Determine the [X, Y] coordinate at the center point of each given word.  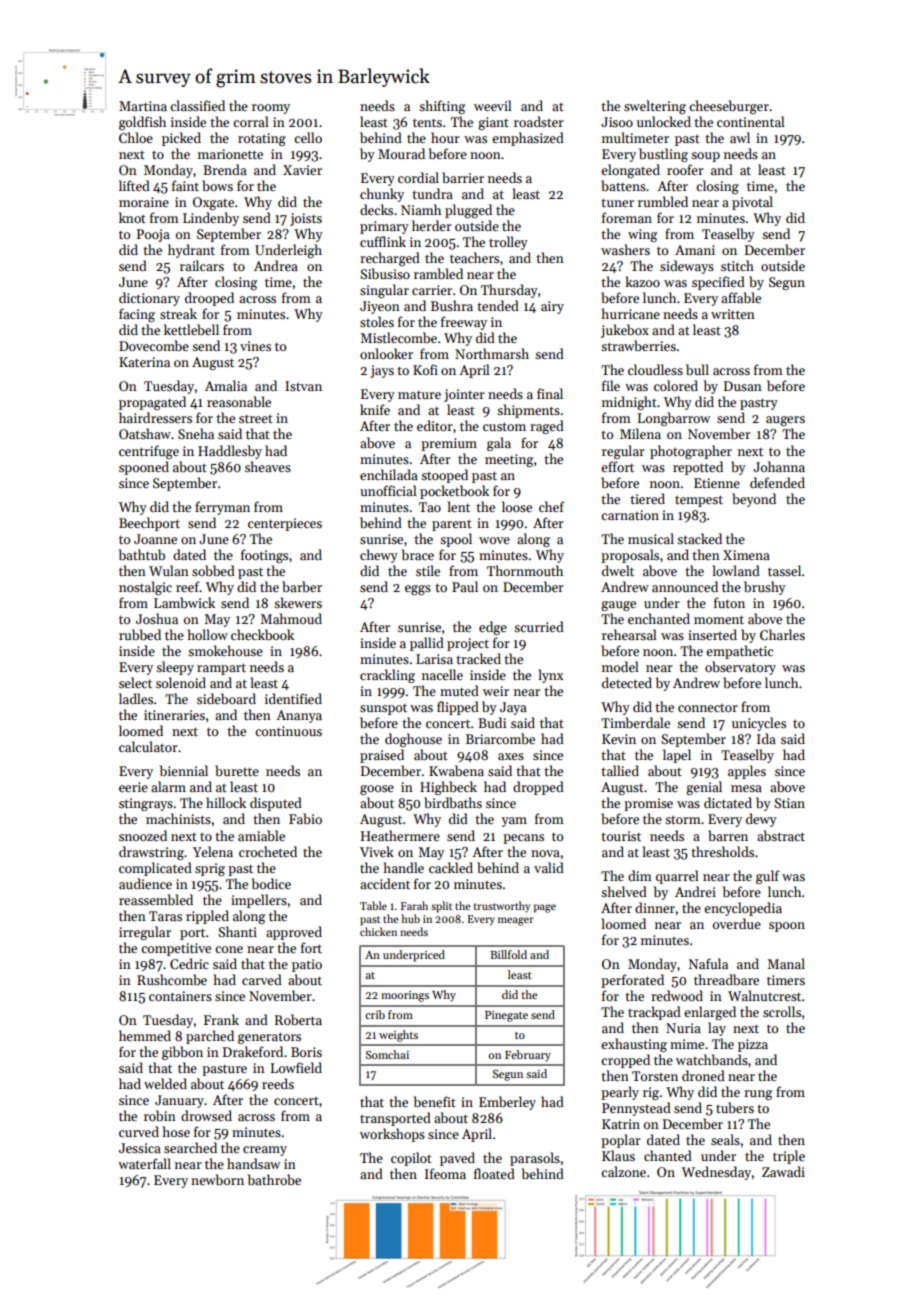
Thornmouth [525, 570]
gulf [768, 877]
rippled [207, 917]
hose [176, 1131]
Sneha [196, 433]
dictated [728, 802]
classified [197, 105]
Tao [430, 507]
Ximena [746, 555]
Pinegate [506, 1016]
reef [188, 586]
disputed [276, 804]
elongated [630, 171]
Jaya [513, 708]
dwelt [618, 570]
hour [445, 137]
